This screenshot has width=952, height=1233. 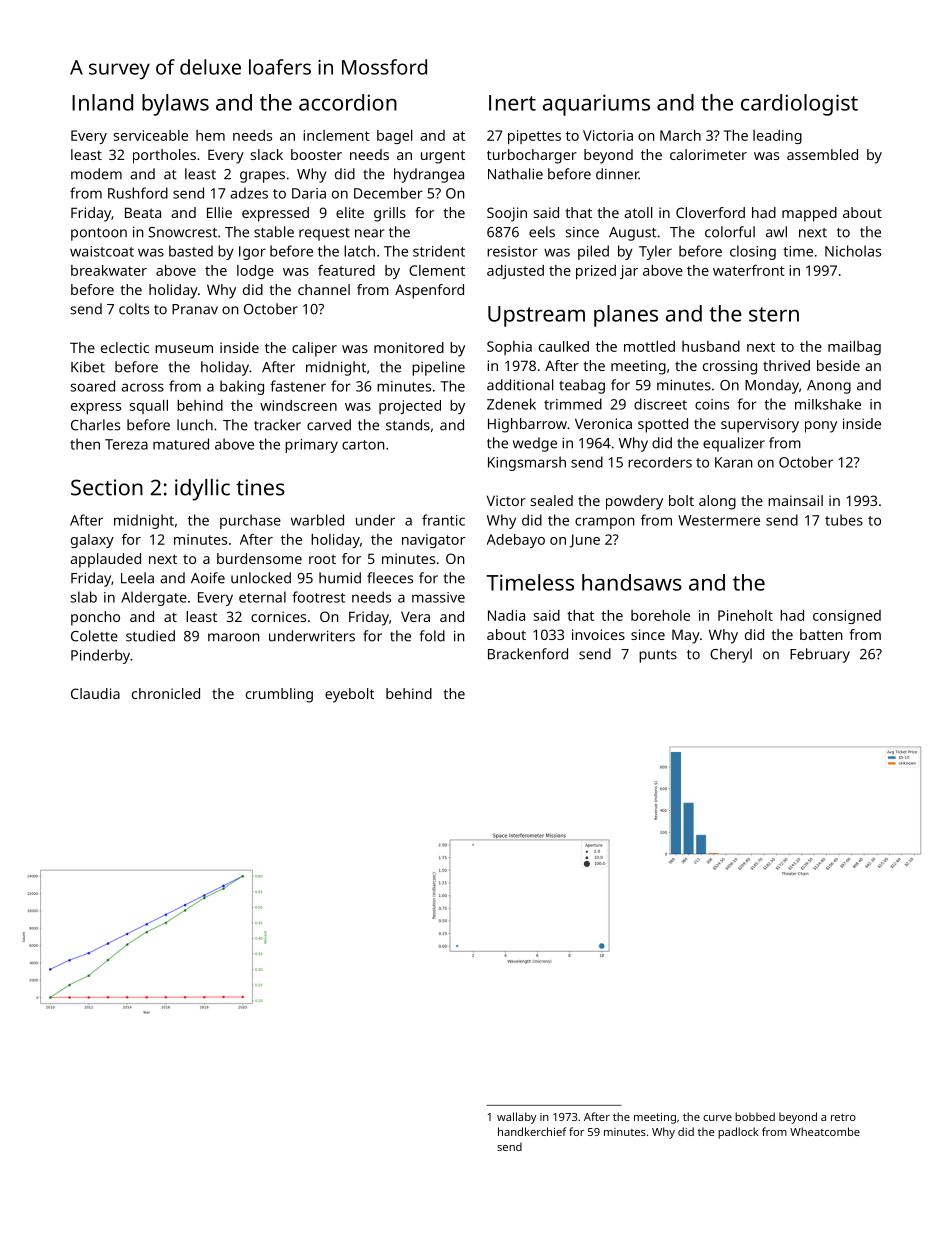 I want to click on fleeces, so click(x=390, y=578).
